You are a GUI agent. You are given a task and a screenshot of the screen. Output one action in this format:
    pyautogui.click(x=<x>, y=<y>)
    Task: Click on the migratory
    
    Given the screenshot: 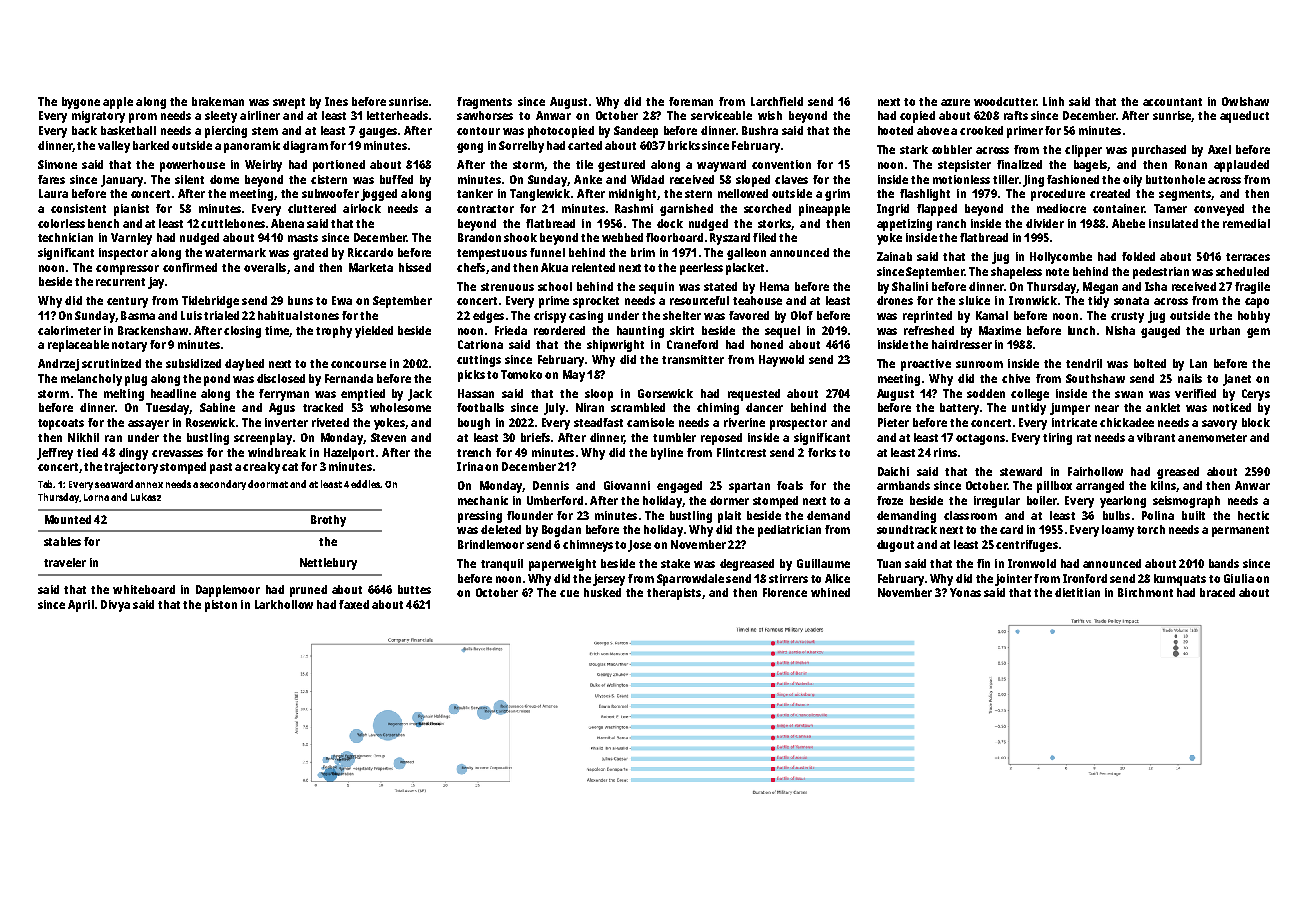 What is the action you would take?
    pyautogui.click(x=98, y=117)
